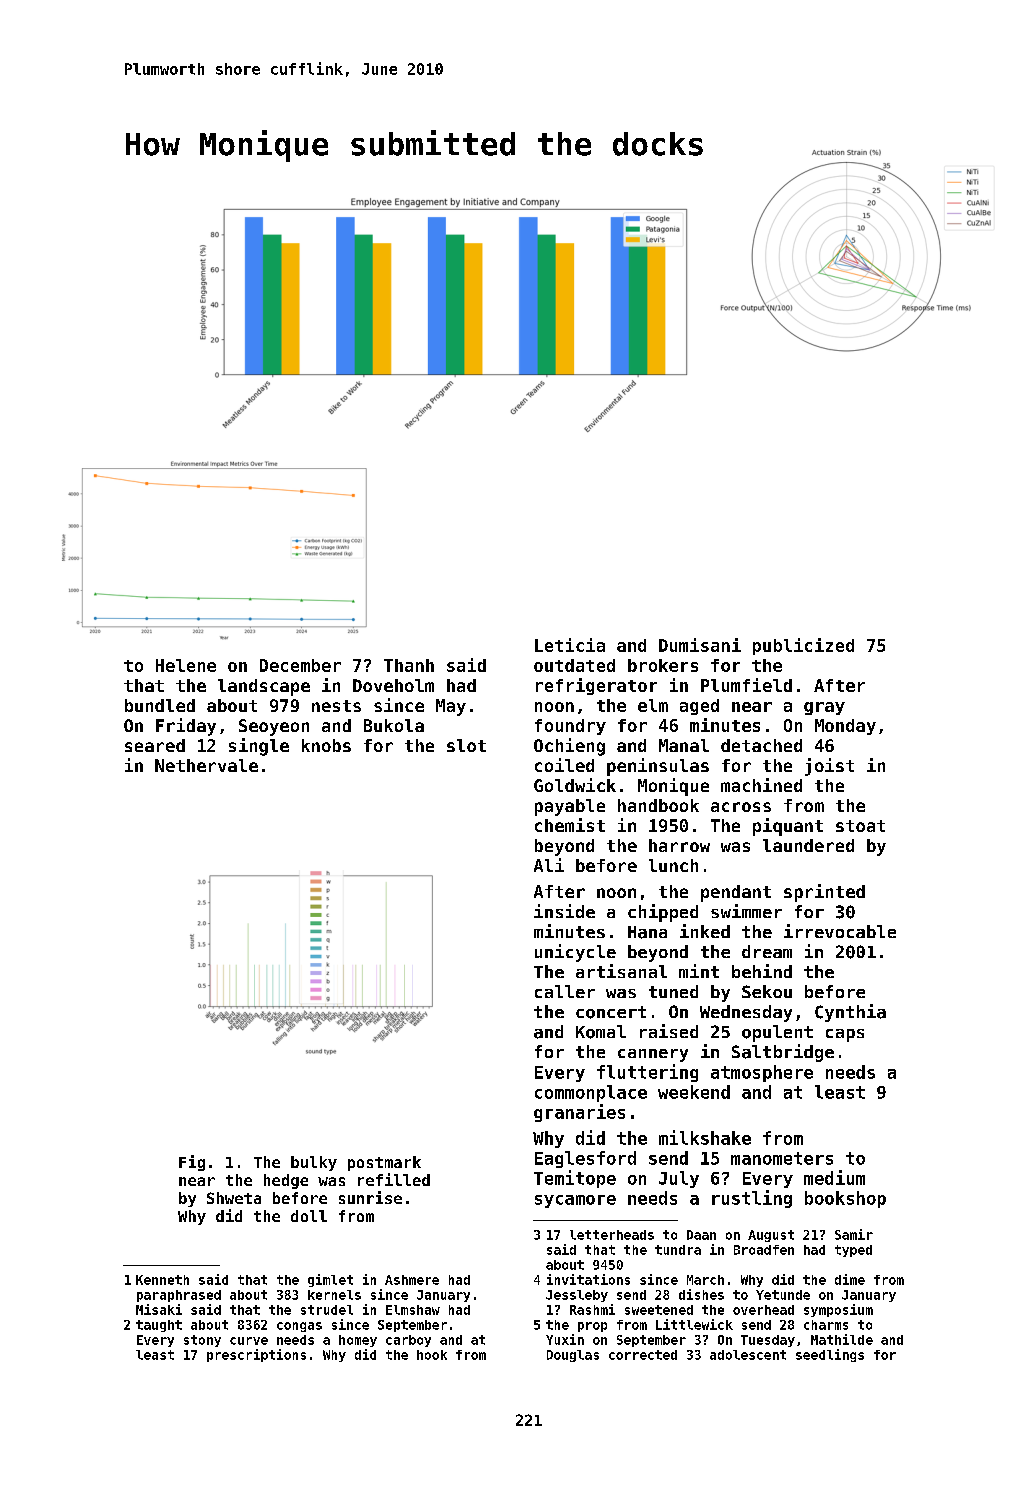  Describe the element at coordinates (575, 953) in the image. I see `unicycle` at that location.
